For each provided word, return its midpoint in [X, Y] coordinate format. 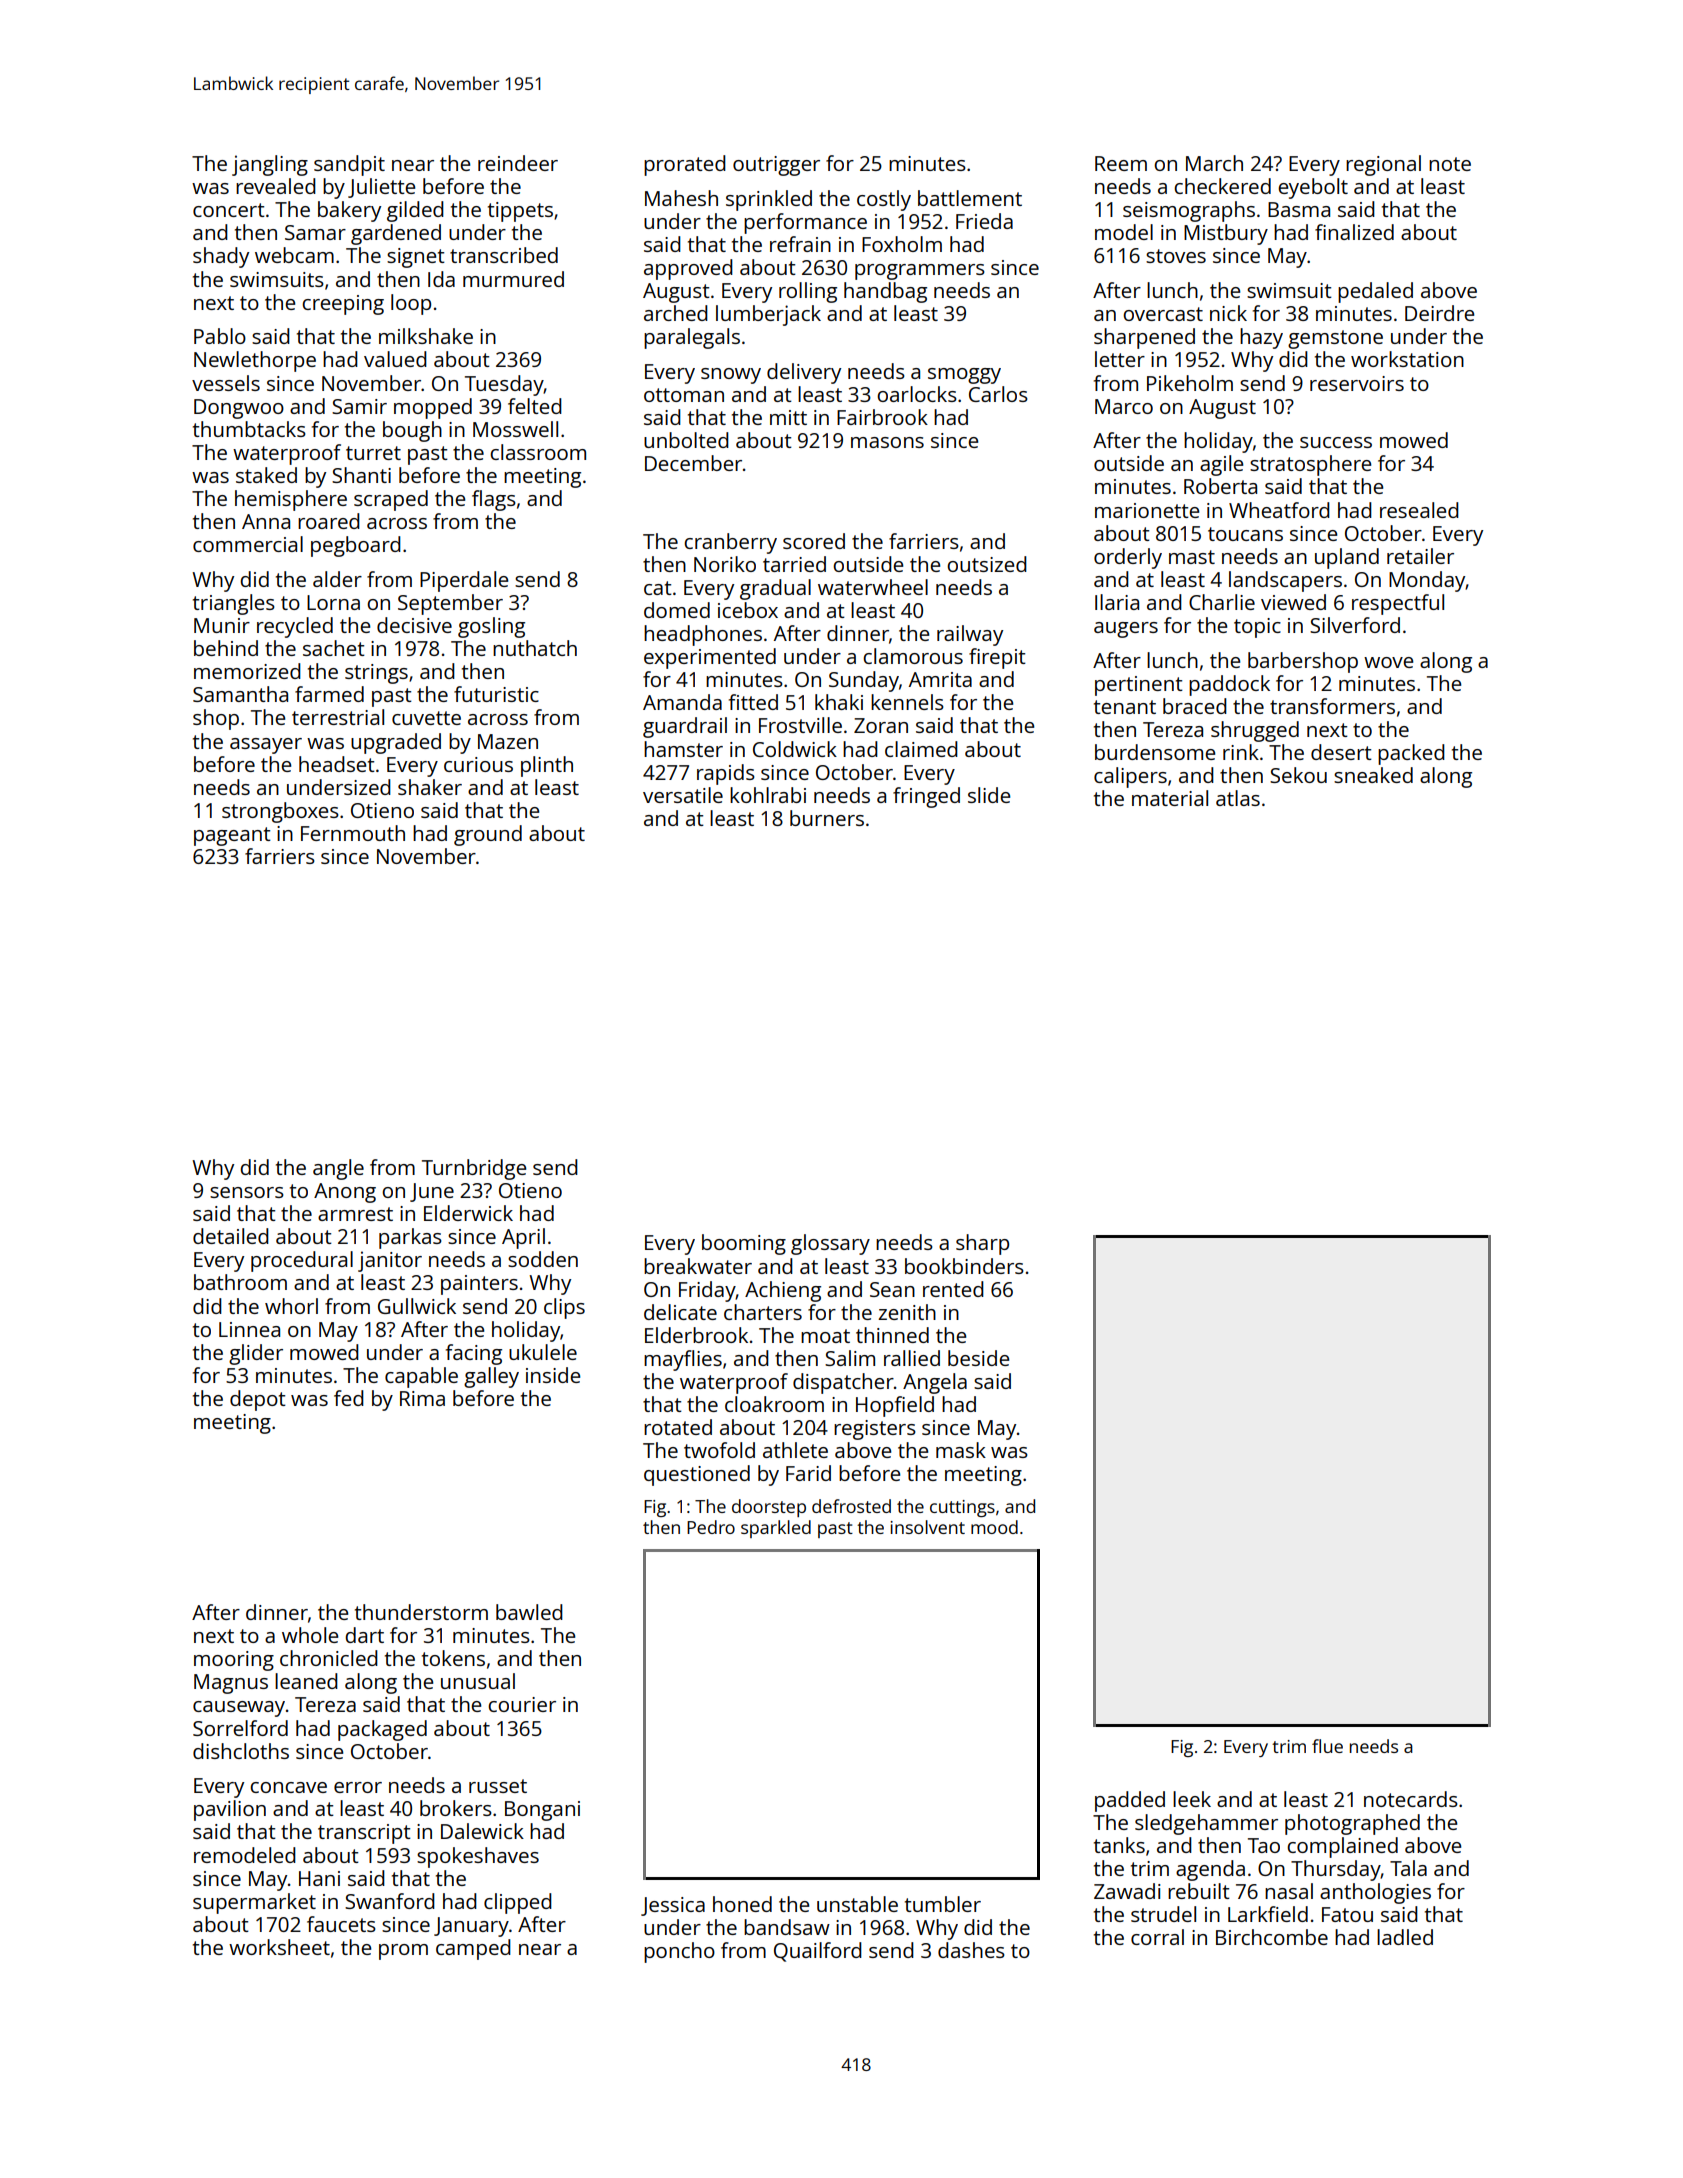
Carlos [998, 394]
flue [1327, 1746]
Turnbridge [474, 1169]
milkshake [426, 336]
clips [564, 1308]
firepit [997, 658]
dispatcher [843, 1383]
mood [994, 1527]
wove [1388, 662]
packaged [382, 1730]
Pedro [711, 1527]
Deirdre [1439, 313]
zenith [907, 1312]
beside [978, 1358]
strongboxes [280, 812]
